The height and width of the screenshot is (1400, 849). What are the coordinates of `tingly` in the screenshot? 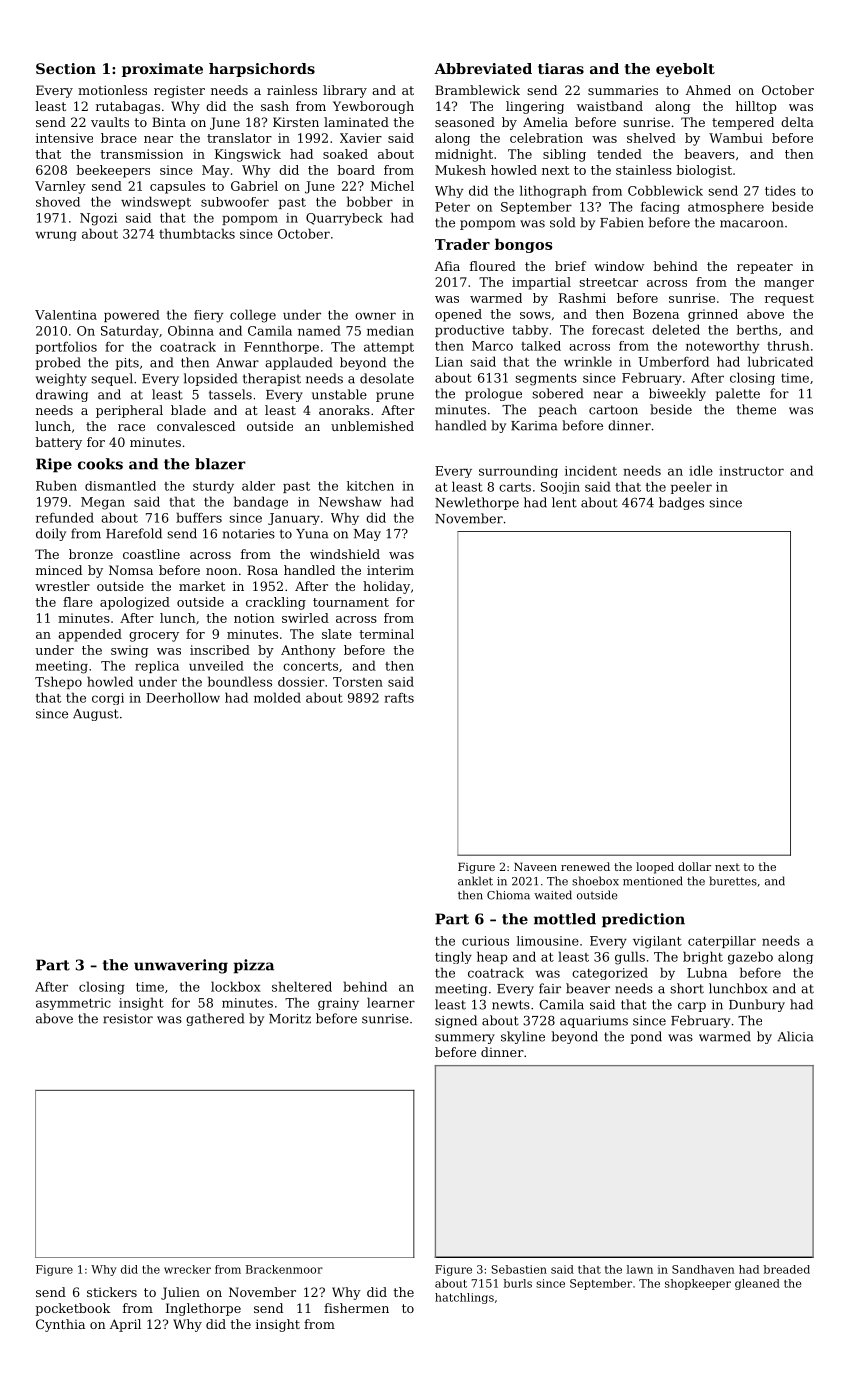 It's located at (453, 957).
